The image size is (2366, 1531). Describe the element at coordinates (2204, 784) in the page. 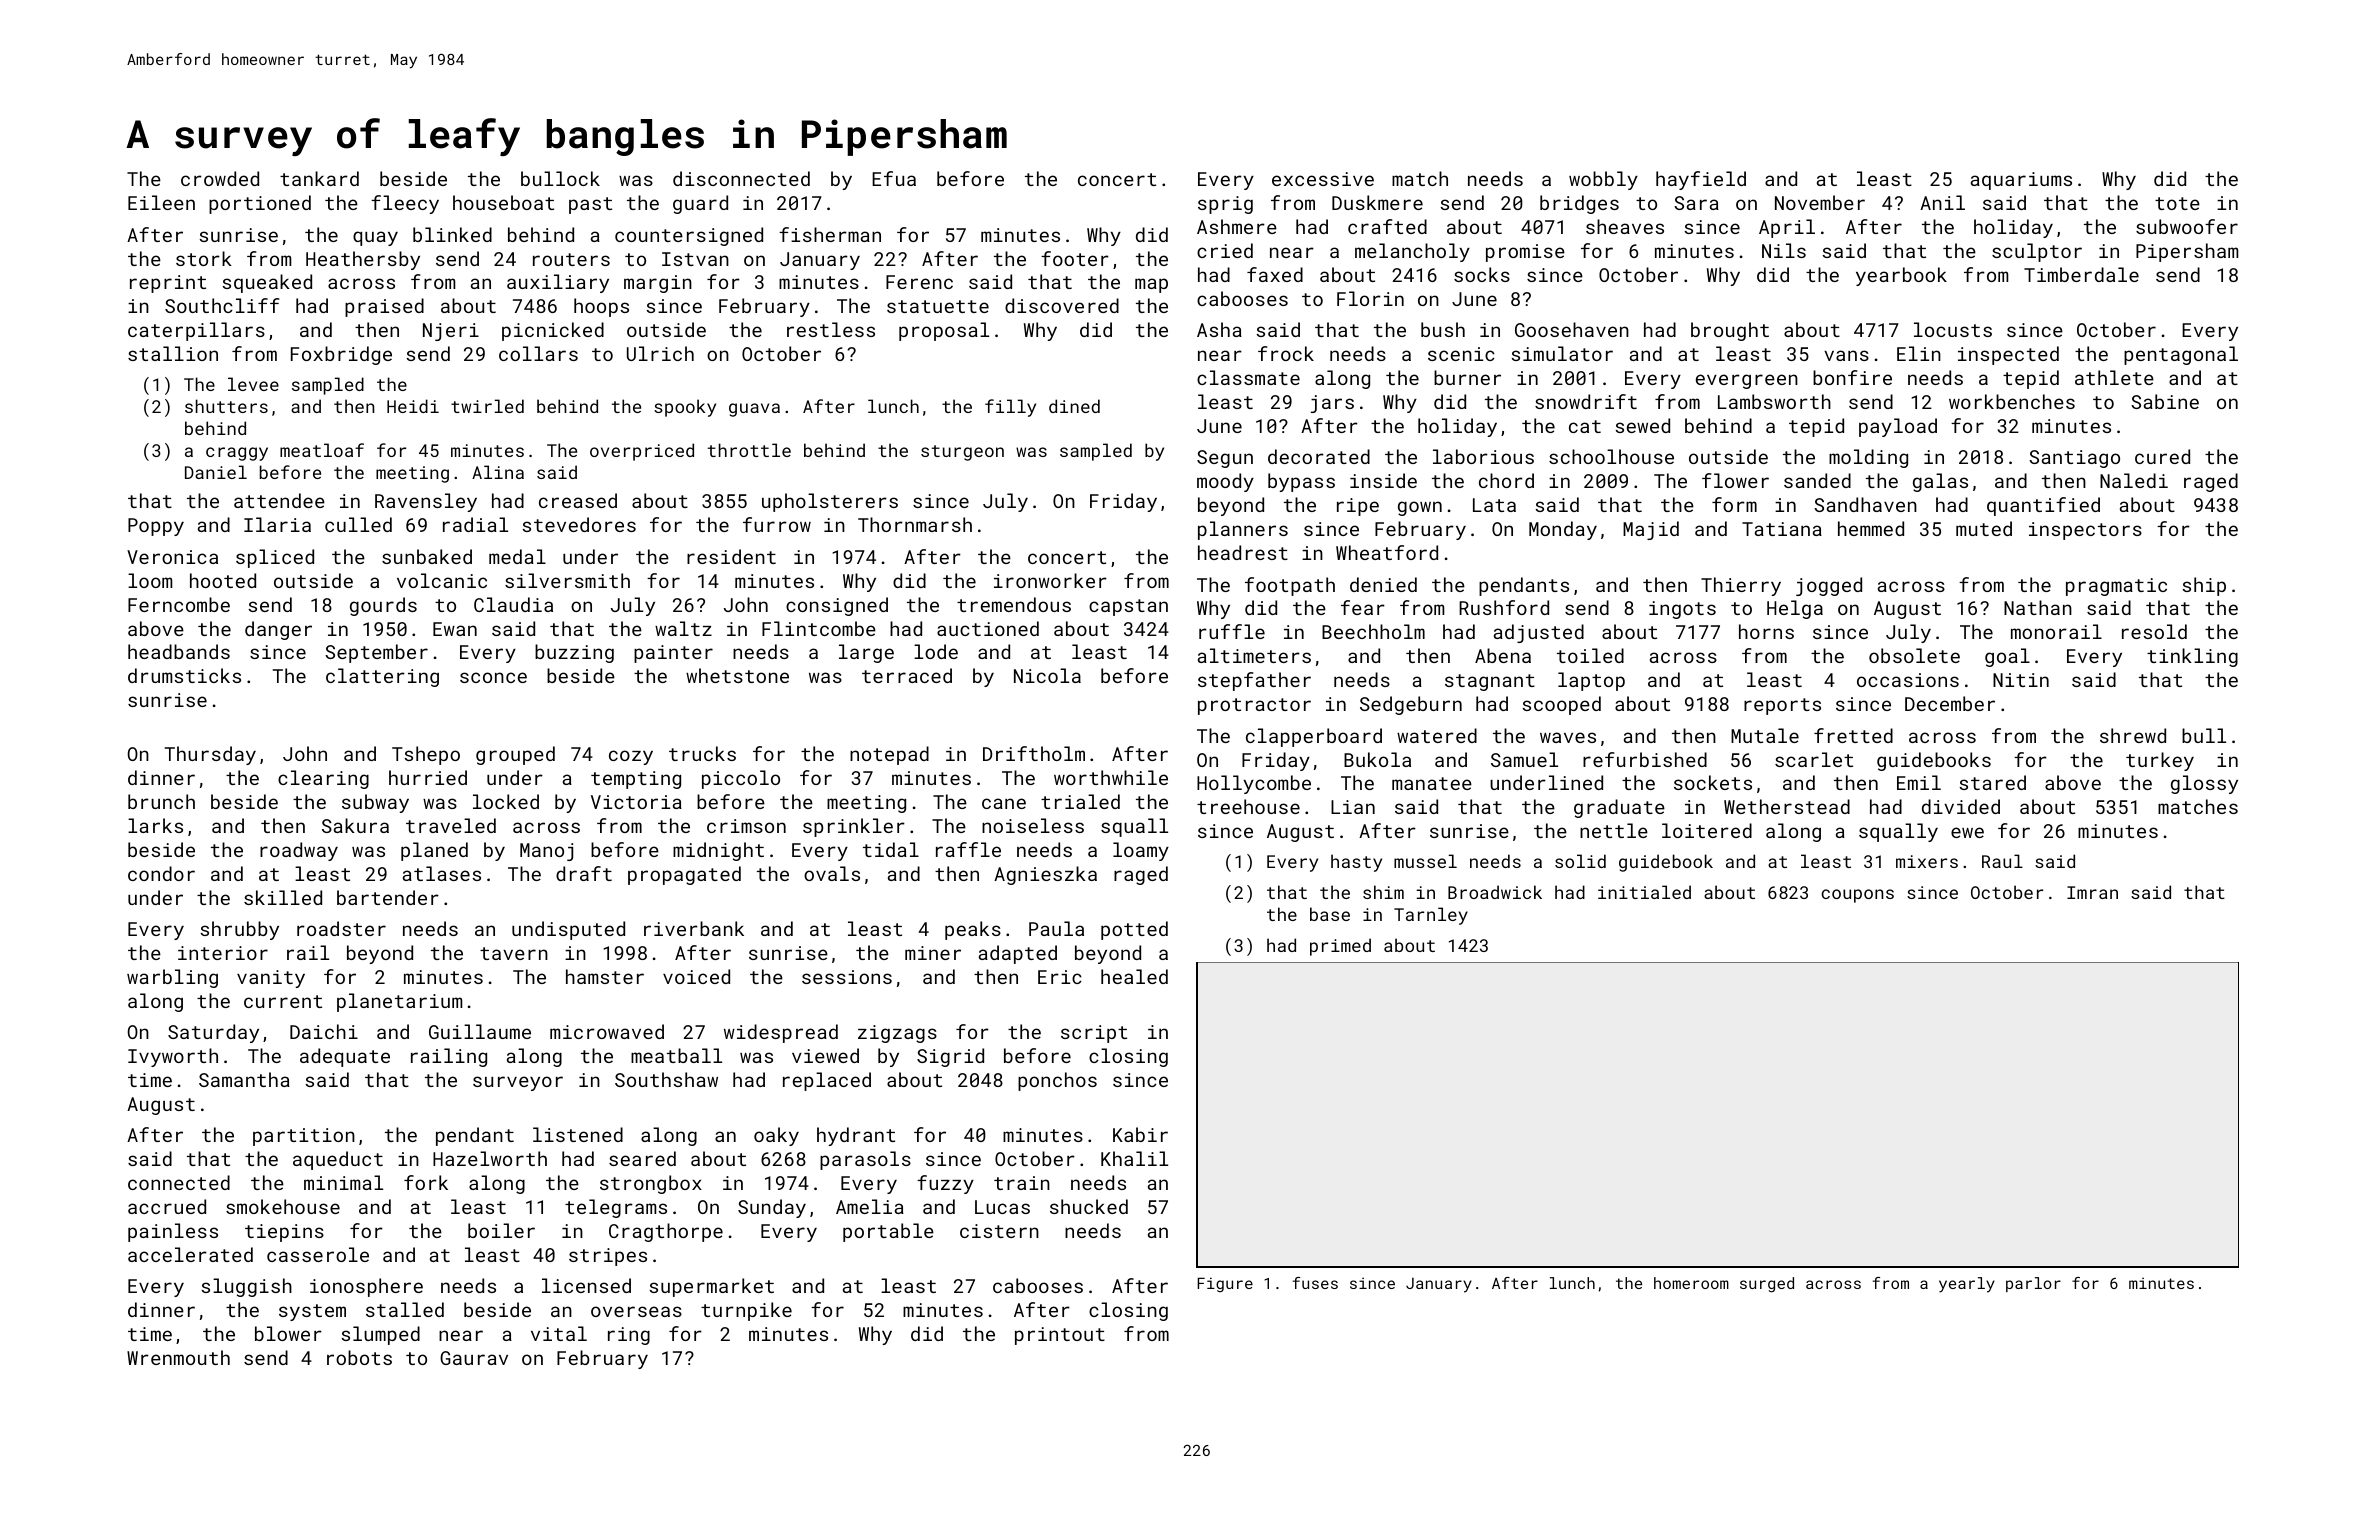

I see `glossy` at that location.
